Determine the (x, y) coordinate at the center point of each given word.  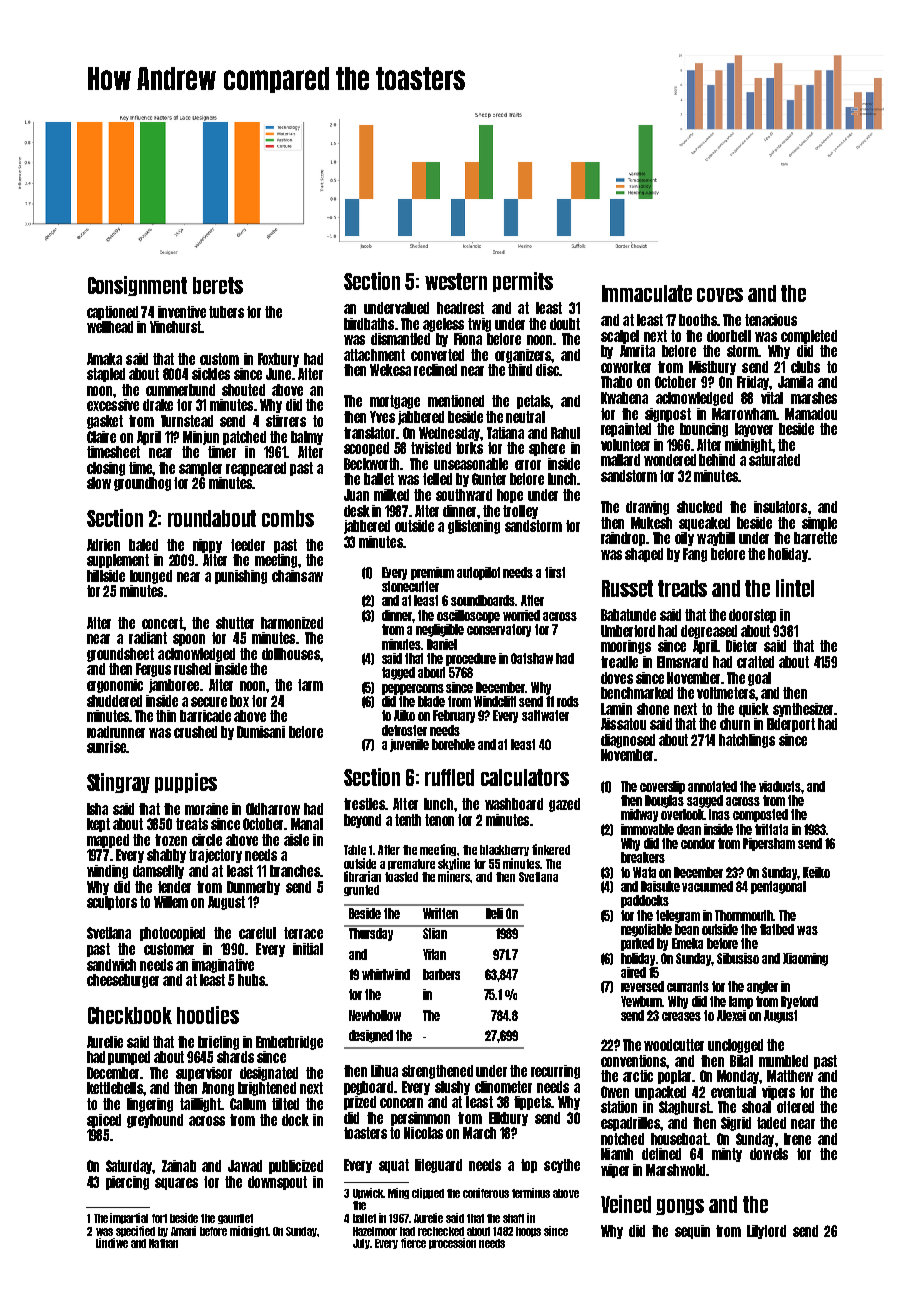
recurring (555, 1072)
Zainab (179, 1166)
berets (218, 285)
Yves (382, 417)
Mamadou (811, 414)
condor (698, 843)
